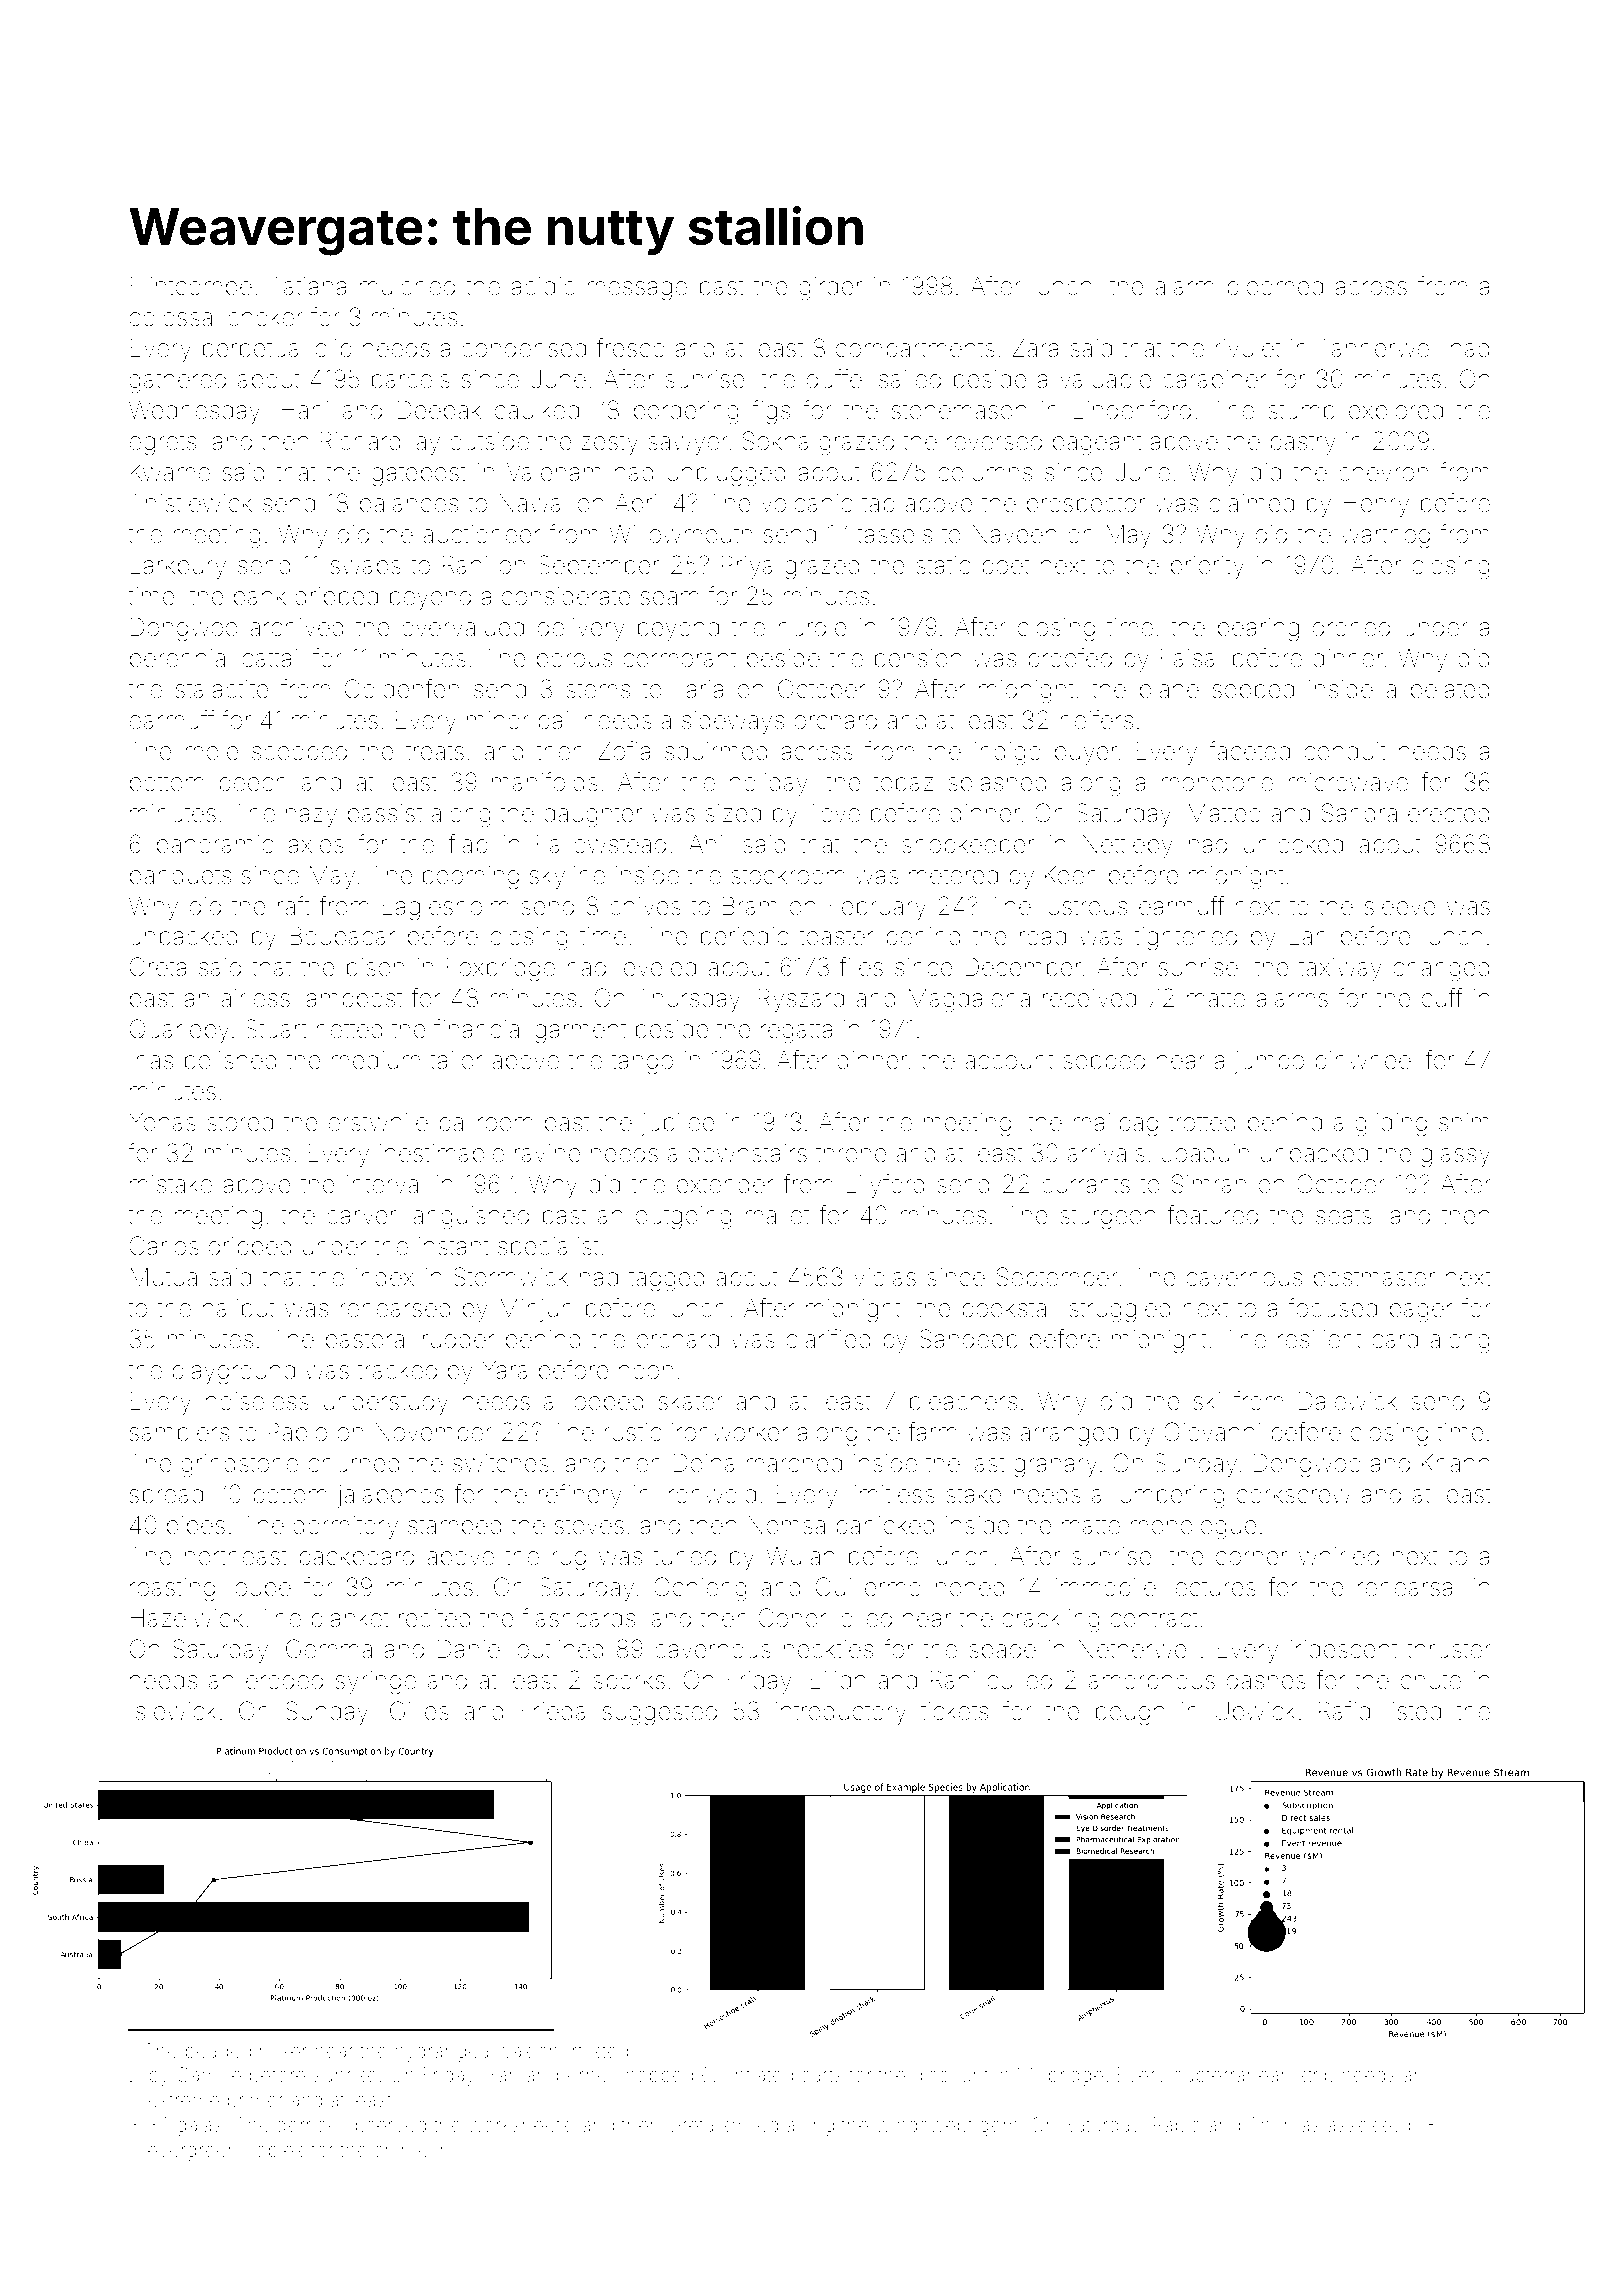 The image size is (1620, 2292). I want to click on sleeve, so click(1400, 906).
